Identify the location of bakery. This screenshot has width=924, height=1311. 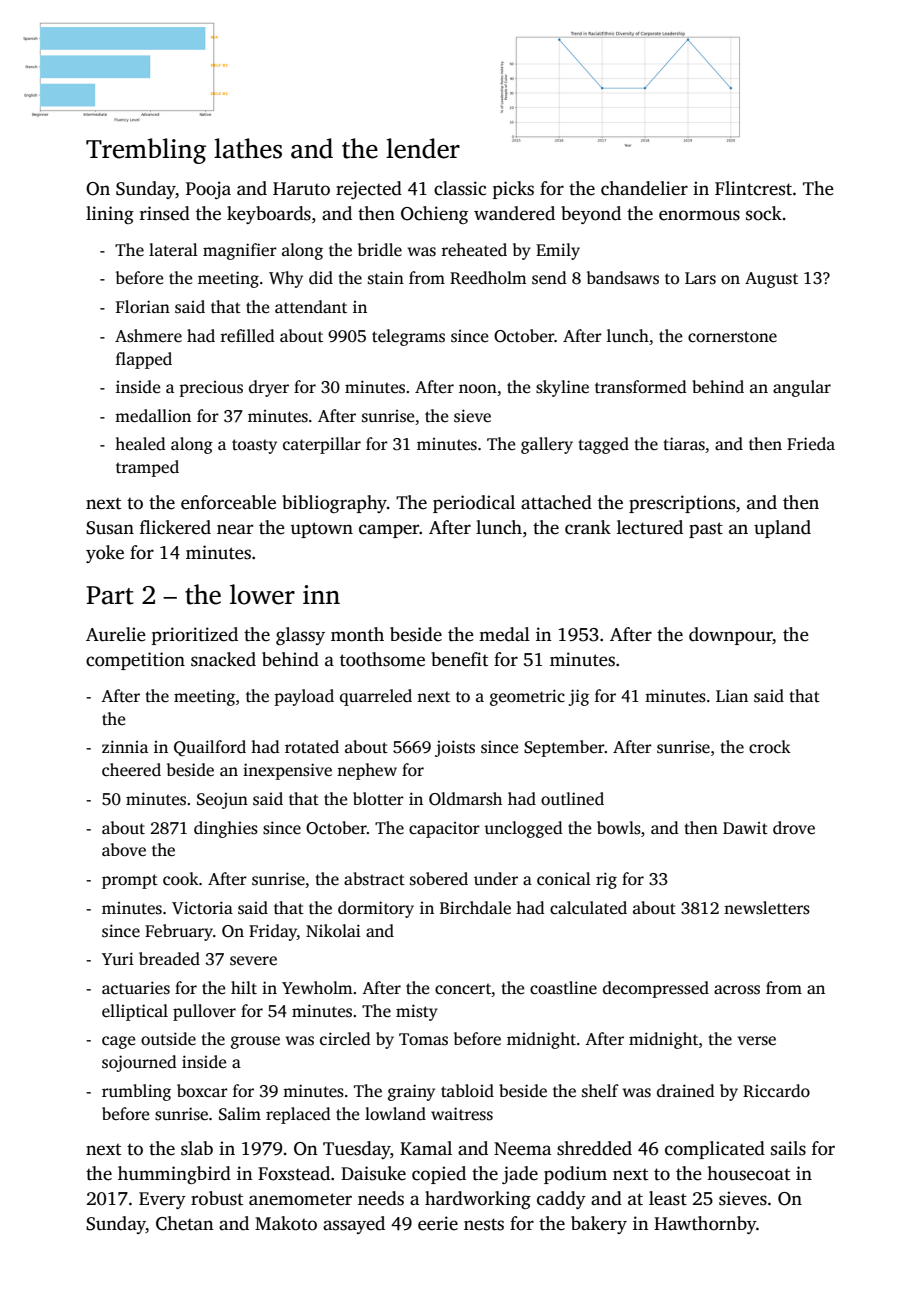
(599, 1225).
